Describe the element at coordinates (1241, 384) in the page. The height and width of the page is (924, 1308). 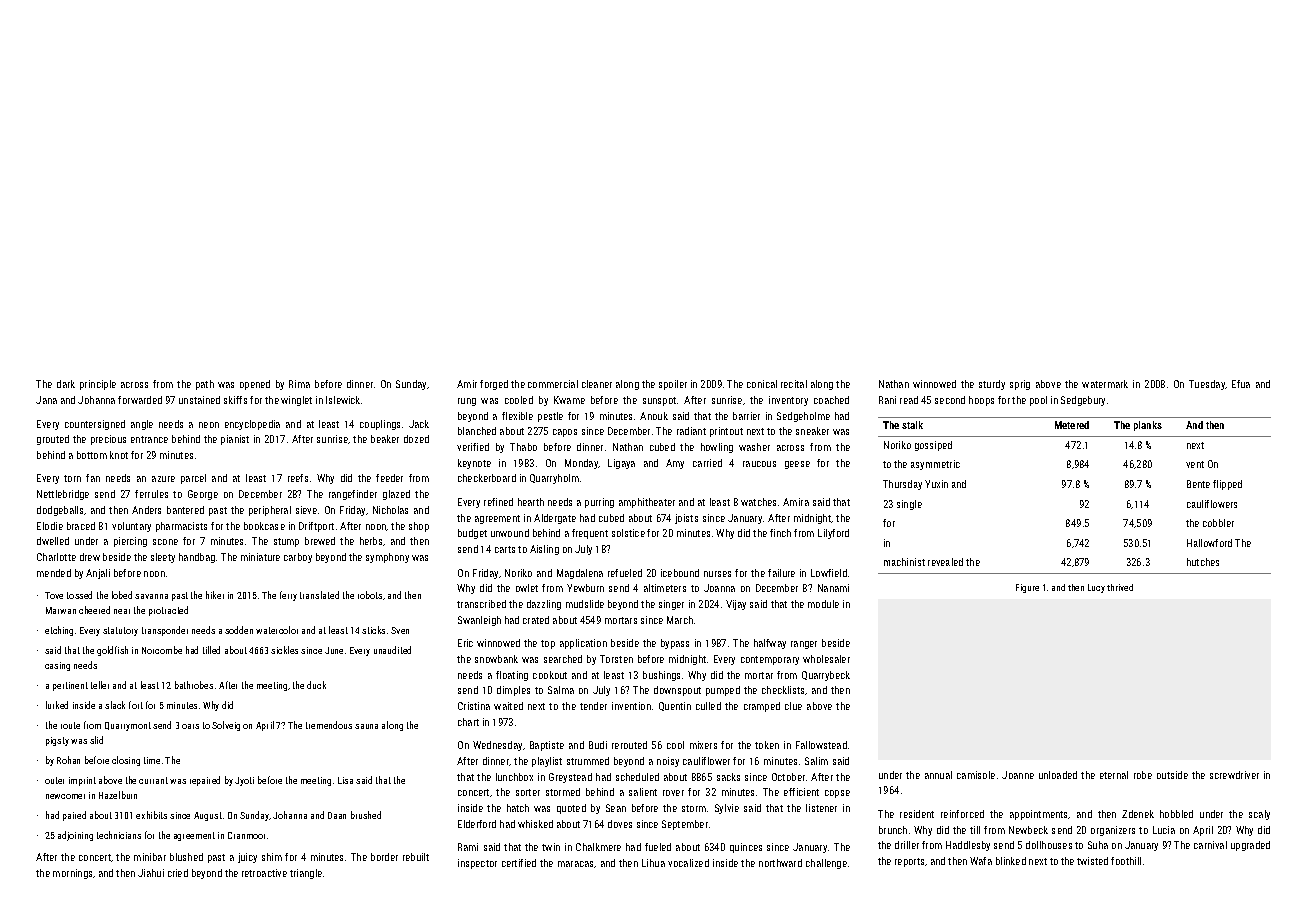
I see `Efua` at that location.
